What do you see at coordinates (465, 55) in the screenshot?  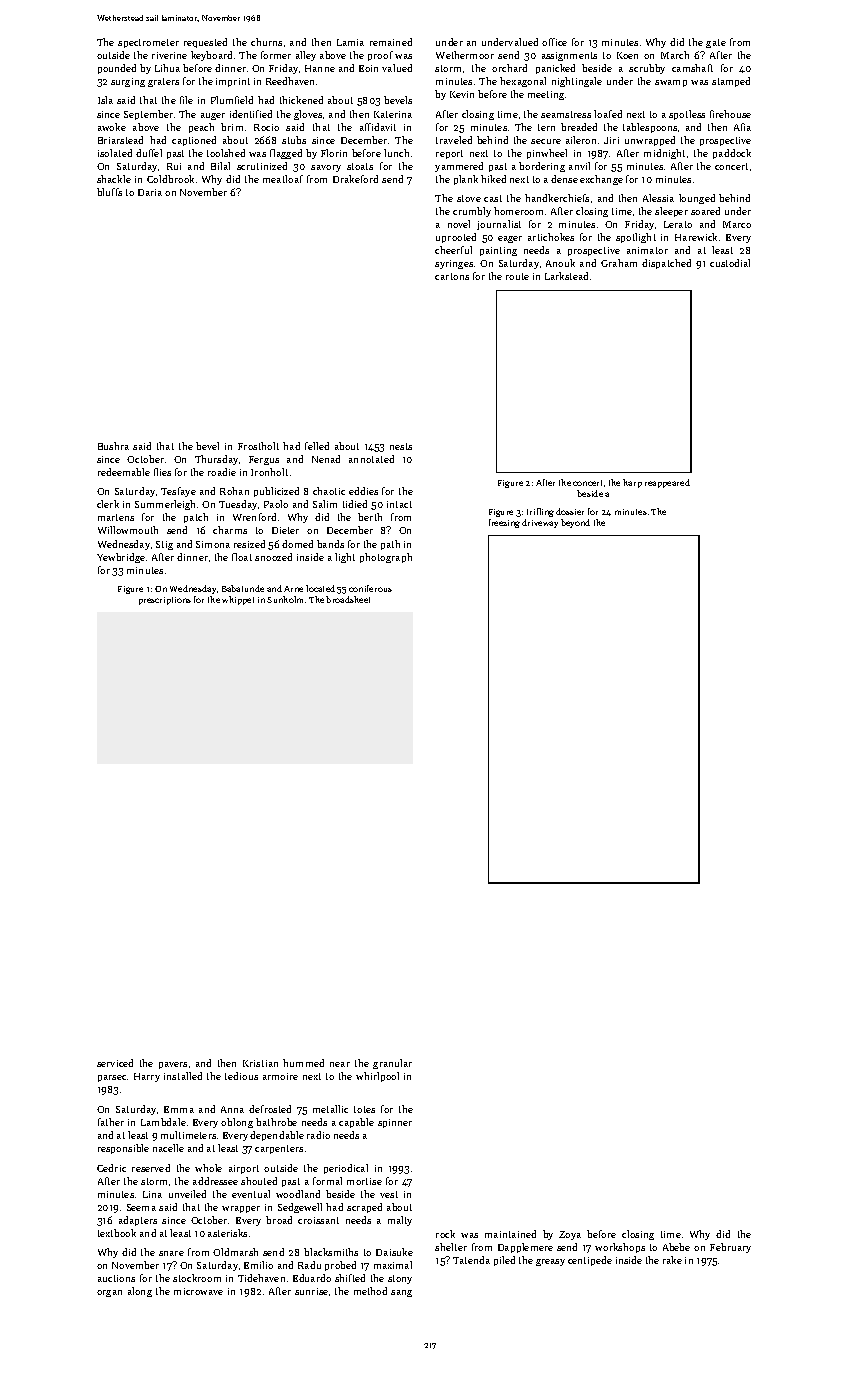 I see `Wethermoor` at bounding box center [465, 55].
